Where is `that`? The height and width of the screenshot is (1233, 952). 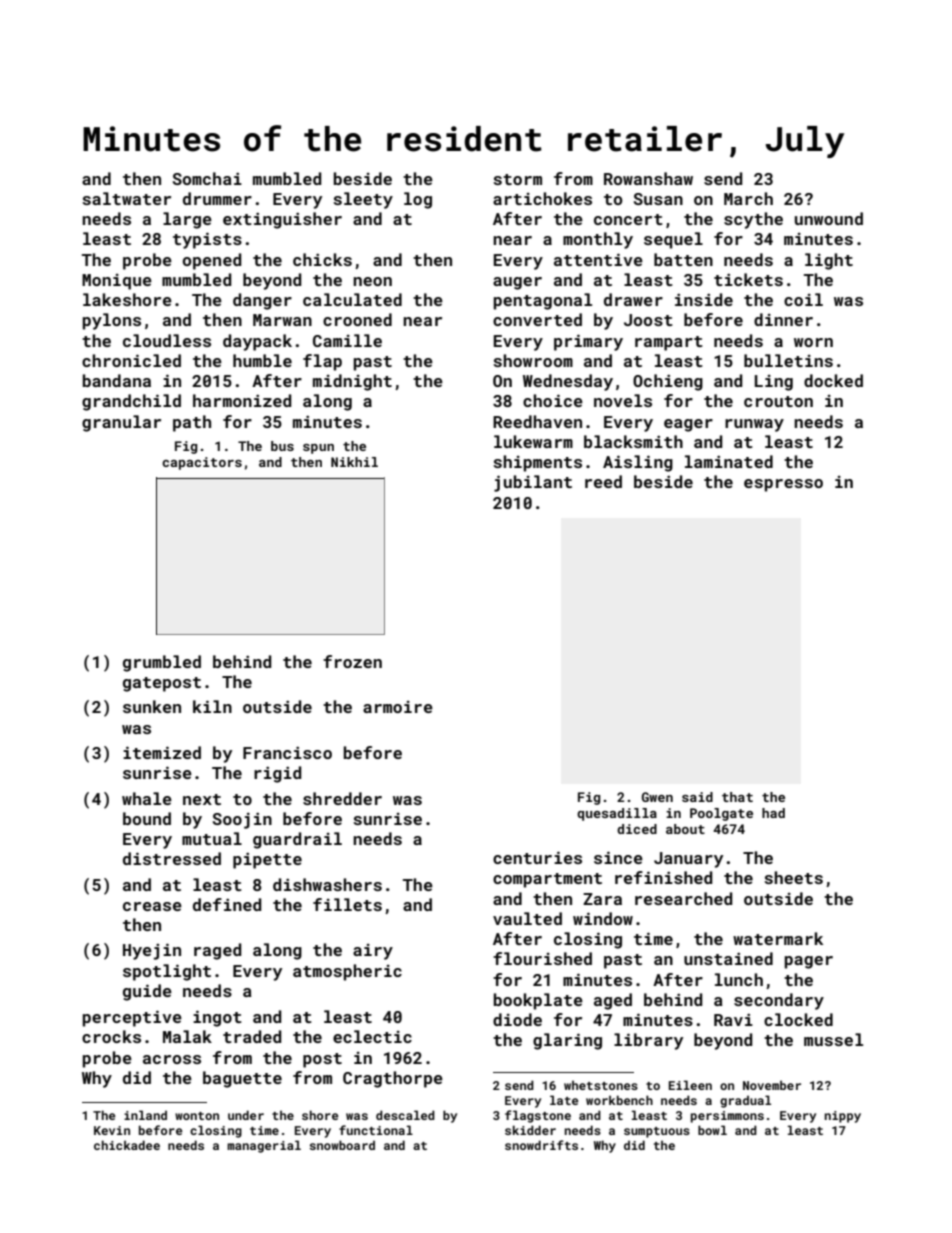
that is located at coordinates (737, 797).
